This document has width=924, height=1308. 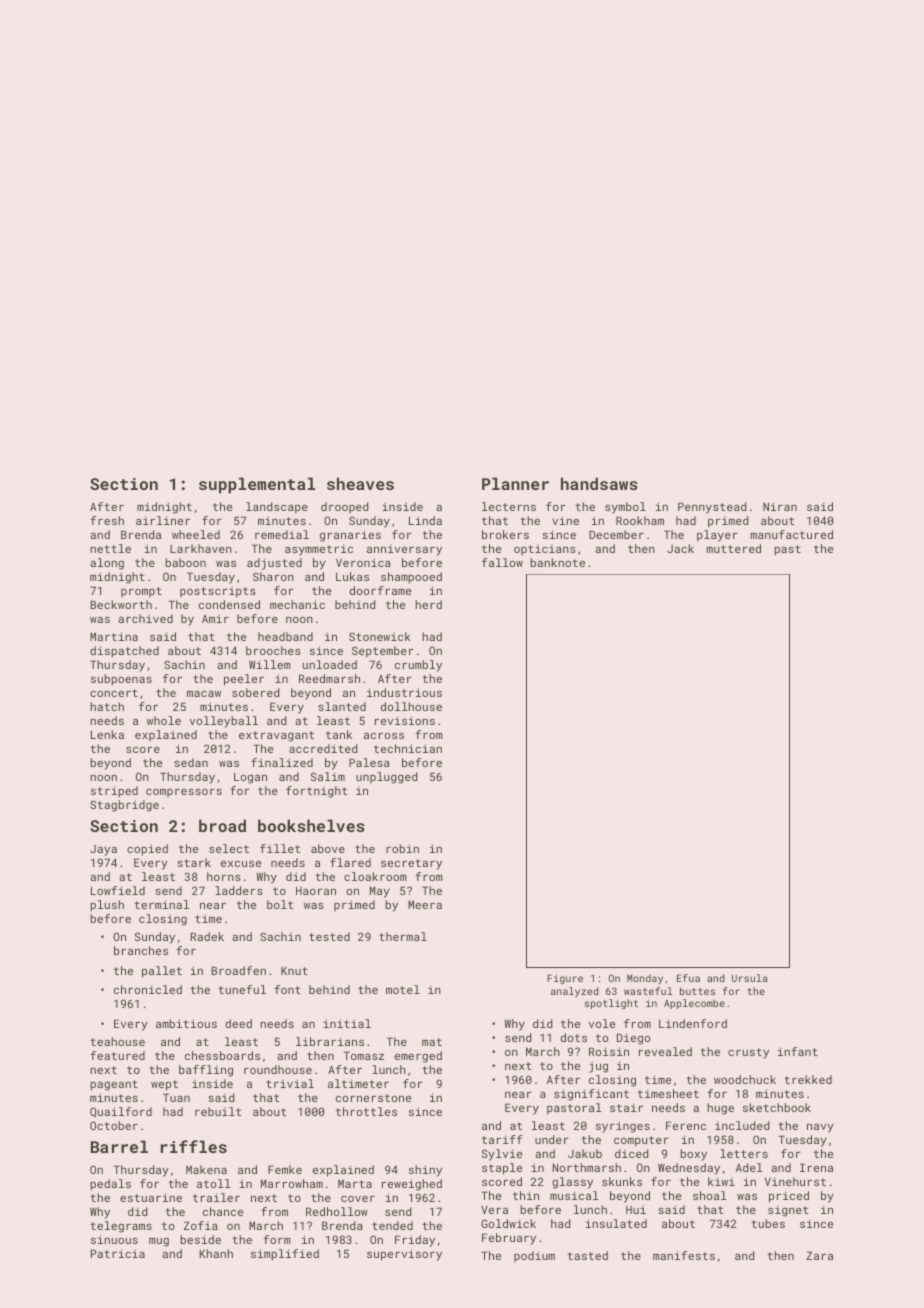 I want to click on secretary, so click(x=411, y=864).
